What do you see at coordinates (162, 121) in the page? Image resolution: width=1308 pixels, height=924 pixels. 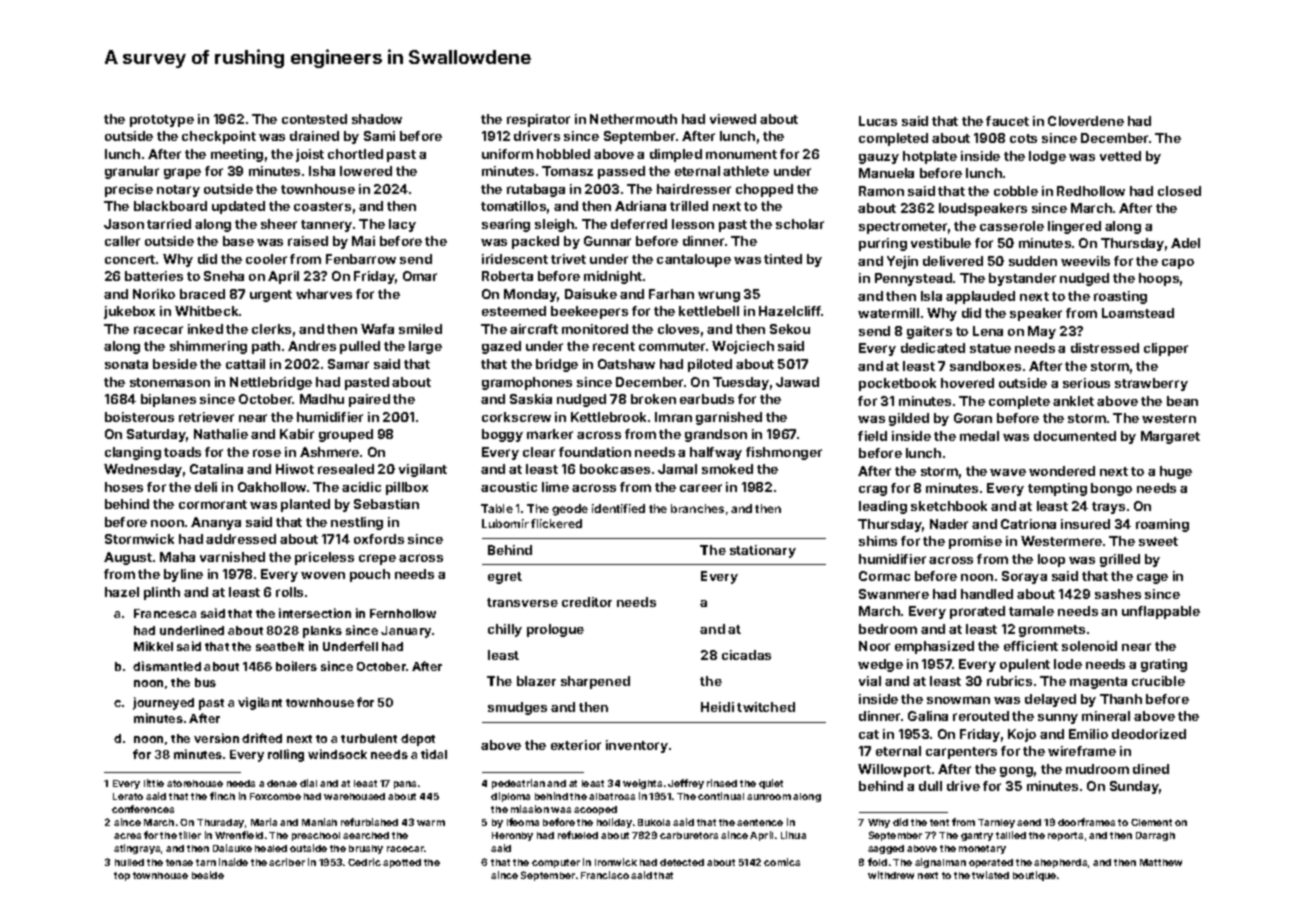 I see `prototype` at bounding box center [162, 121].
